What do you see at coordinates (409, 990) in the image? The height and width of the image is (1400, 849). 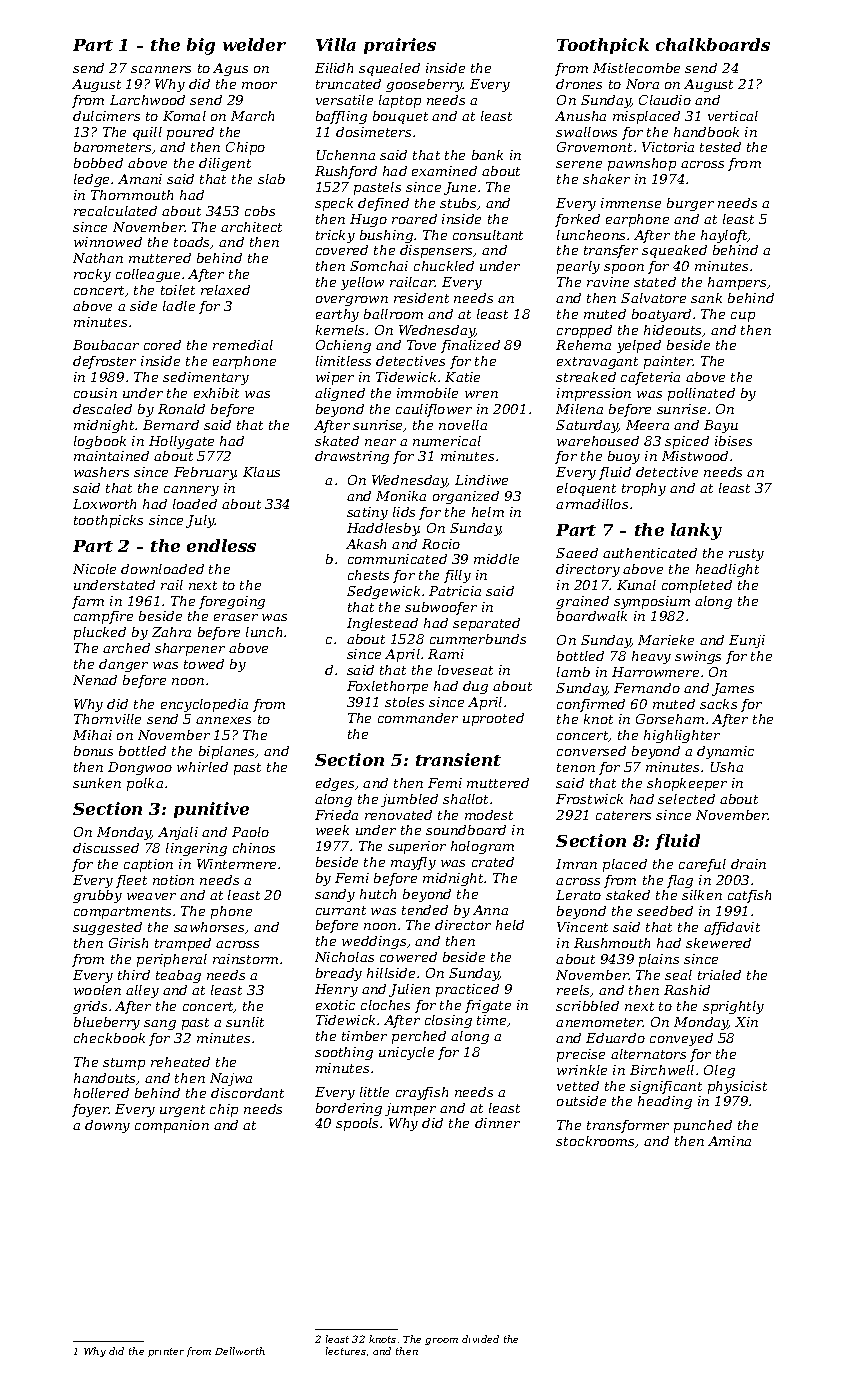 I see `Julien` at bounding box center [409, 990].
